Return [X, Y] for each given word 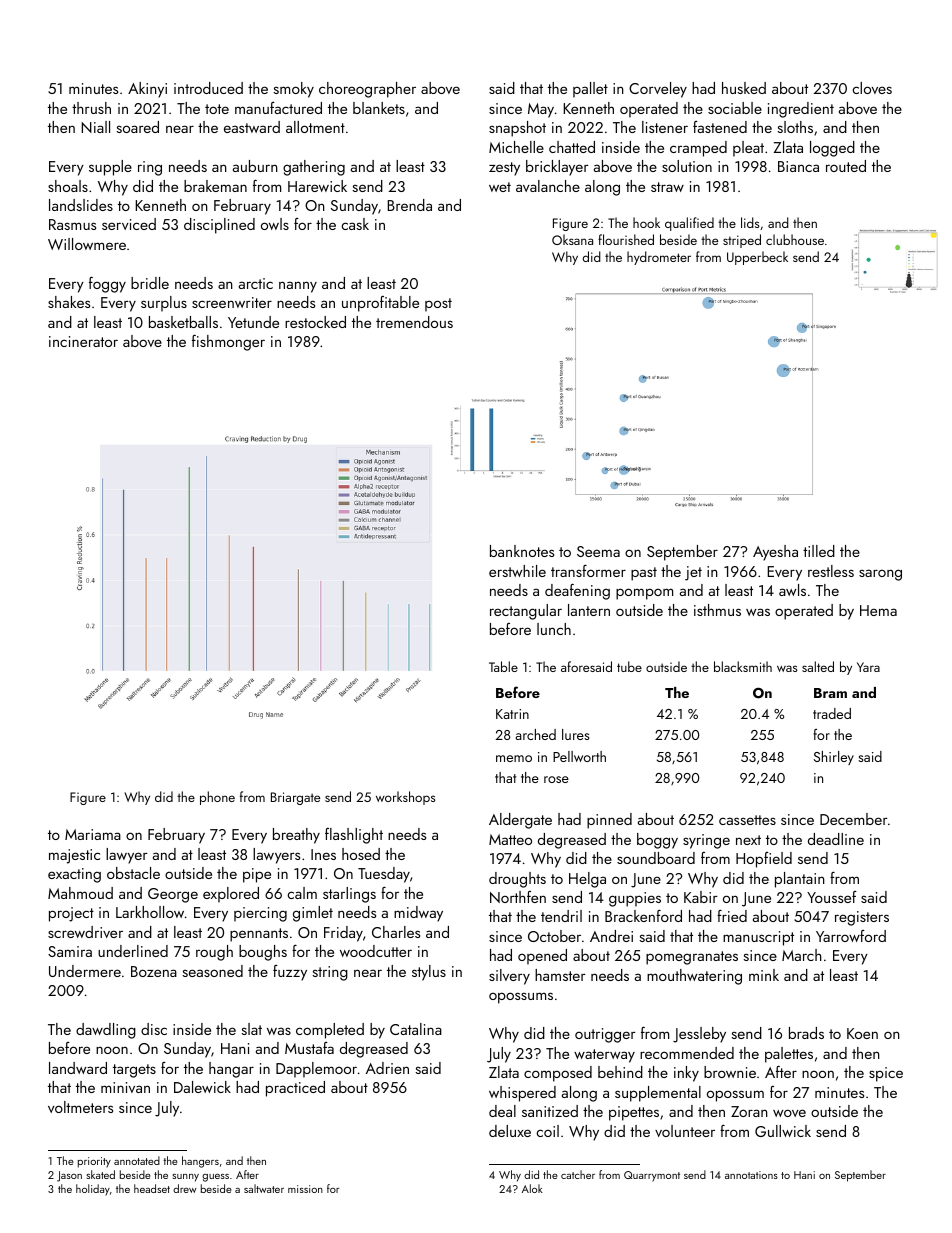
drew [185, 1188]
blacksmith [743, 666]
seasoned [212, 971]
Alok [532, 1188]
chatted [572, 147]
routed [846, 166]
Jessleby [699, 1035]
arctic [256, 283]
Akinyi [147, 90]
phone [217, 798]
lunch [554, 629]
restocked [315, 322]
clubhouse [795, 239]
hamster [560, 975]
